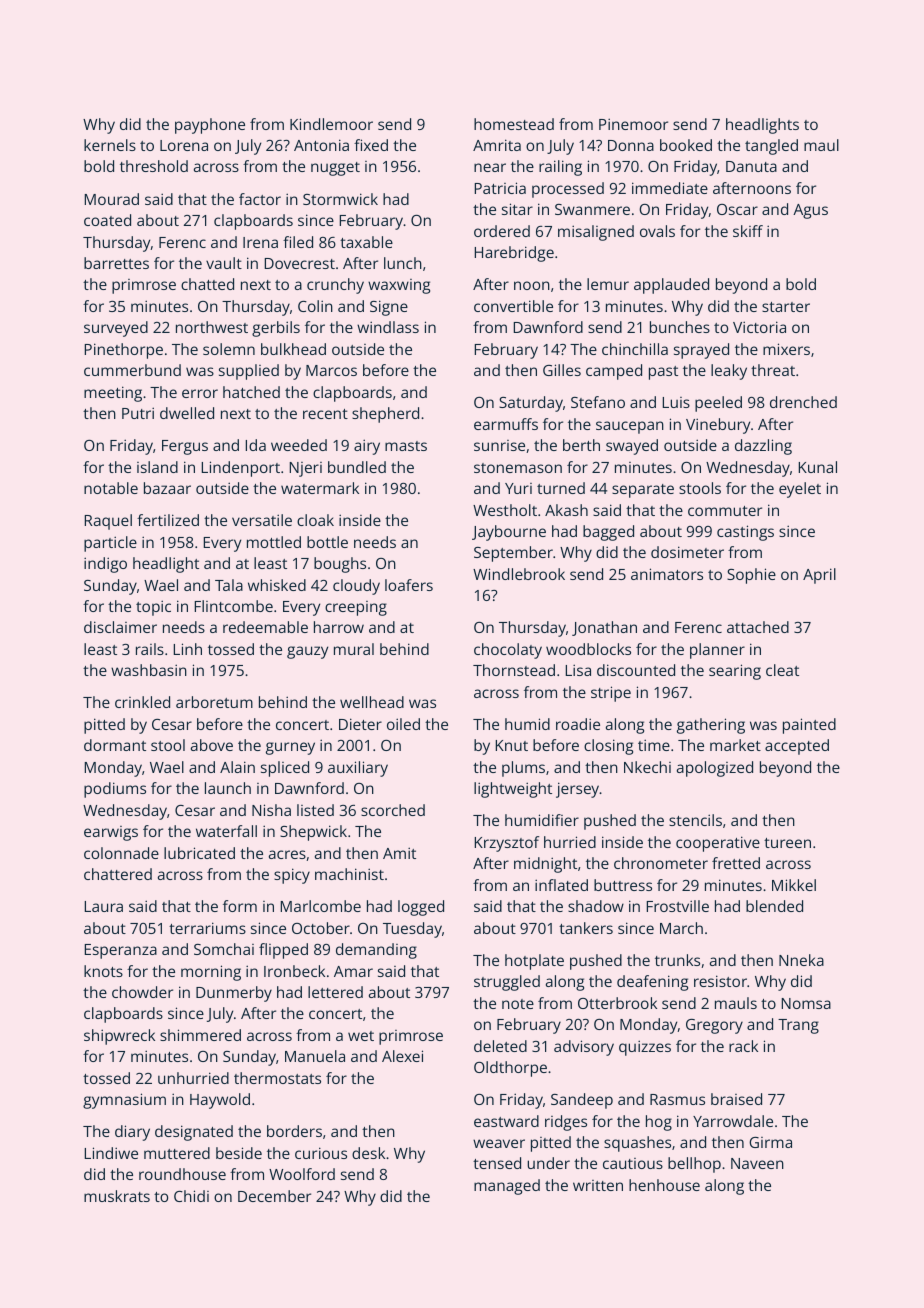  I want to click on kernels, so click(110, 145).
